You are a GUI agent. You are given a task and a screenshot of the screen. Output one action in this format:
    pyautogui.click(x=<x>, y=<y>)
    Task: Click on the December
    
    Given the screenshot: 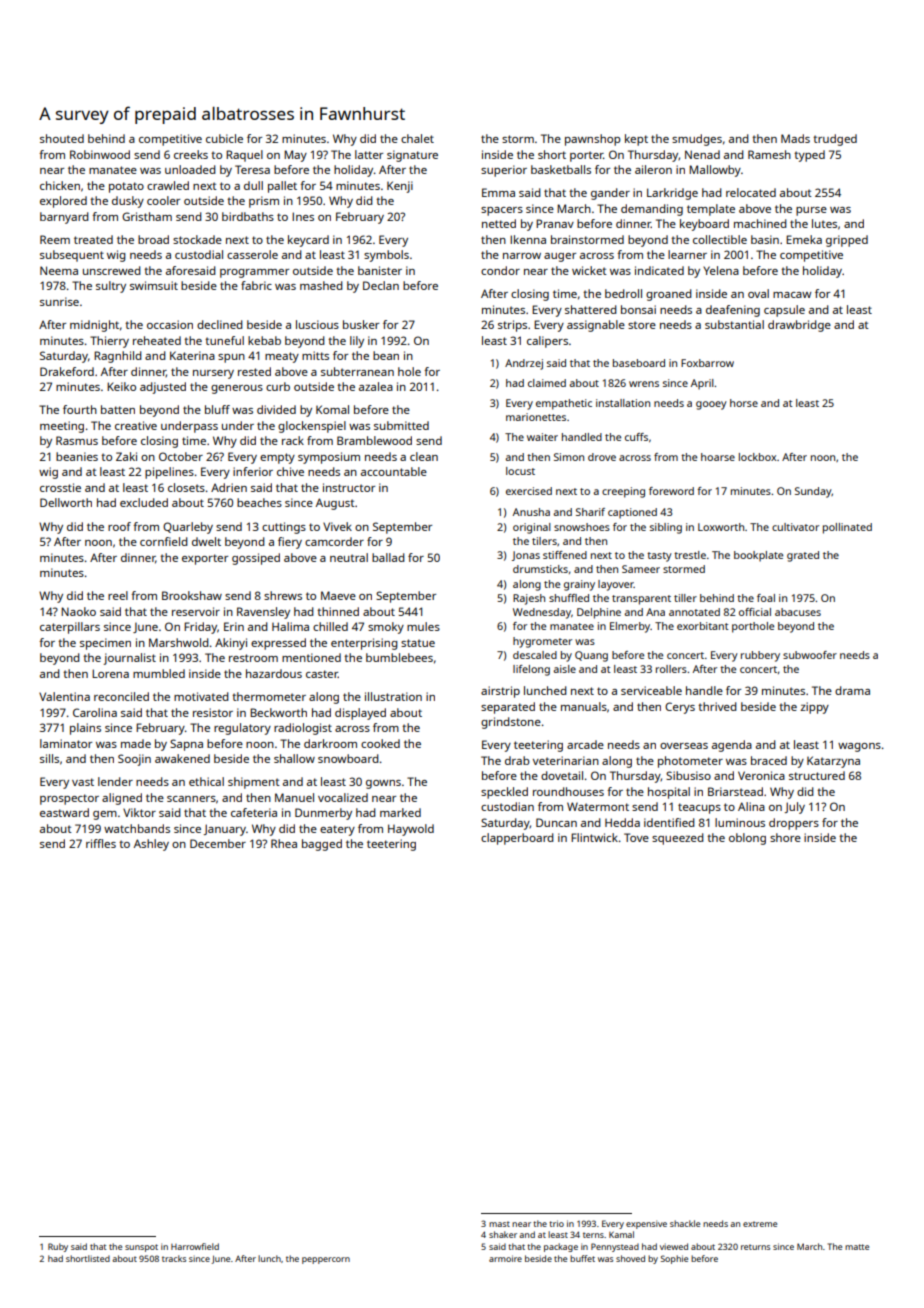 What is the action you would take?
    pyautogui.click(x=218, y=843)
